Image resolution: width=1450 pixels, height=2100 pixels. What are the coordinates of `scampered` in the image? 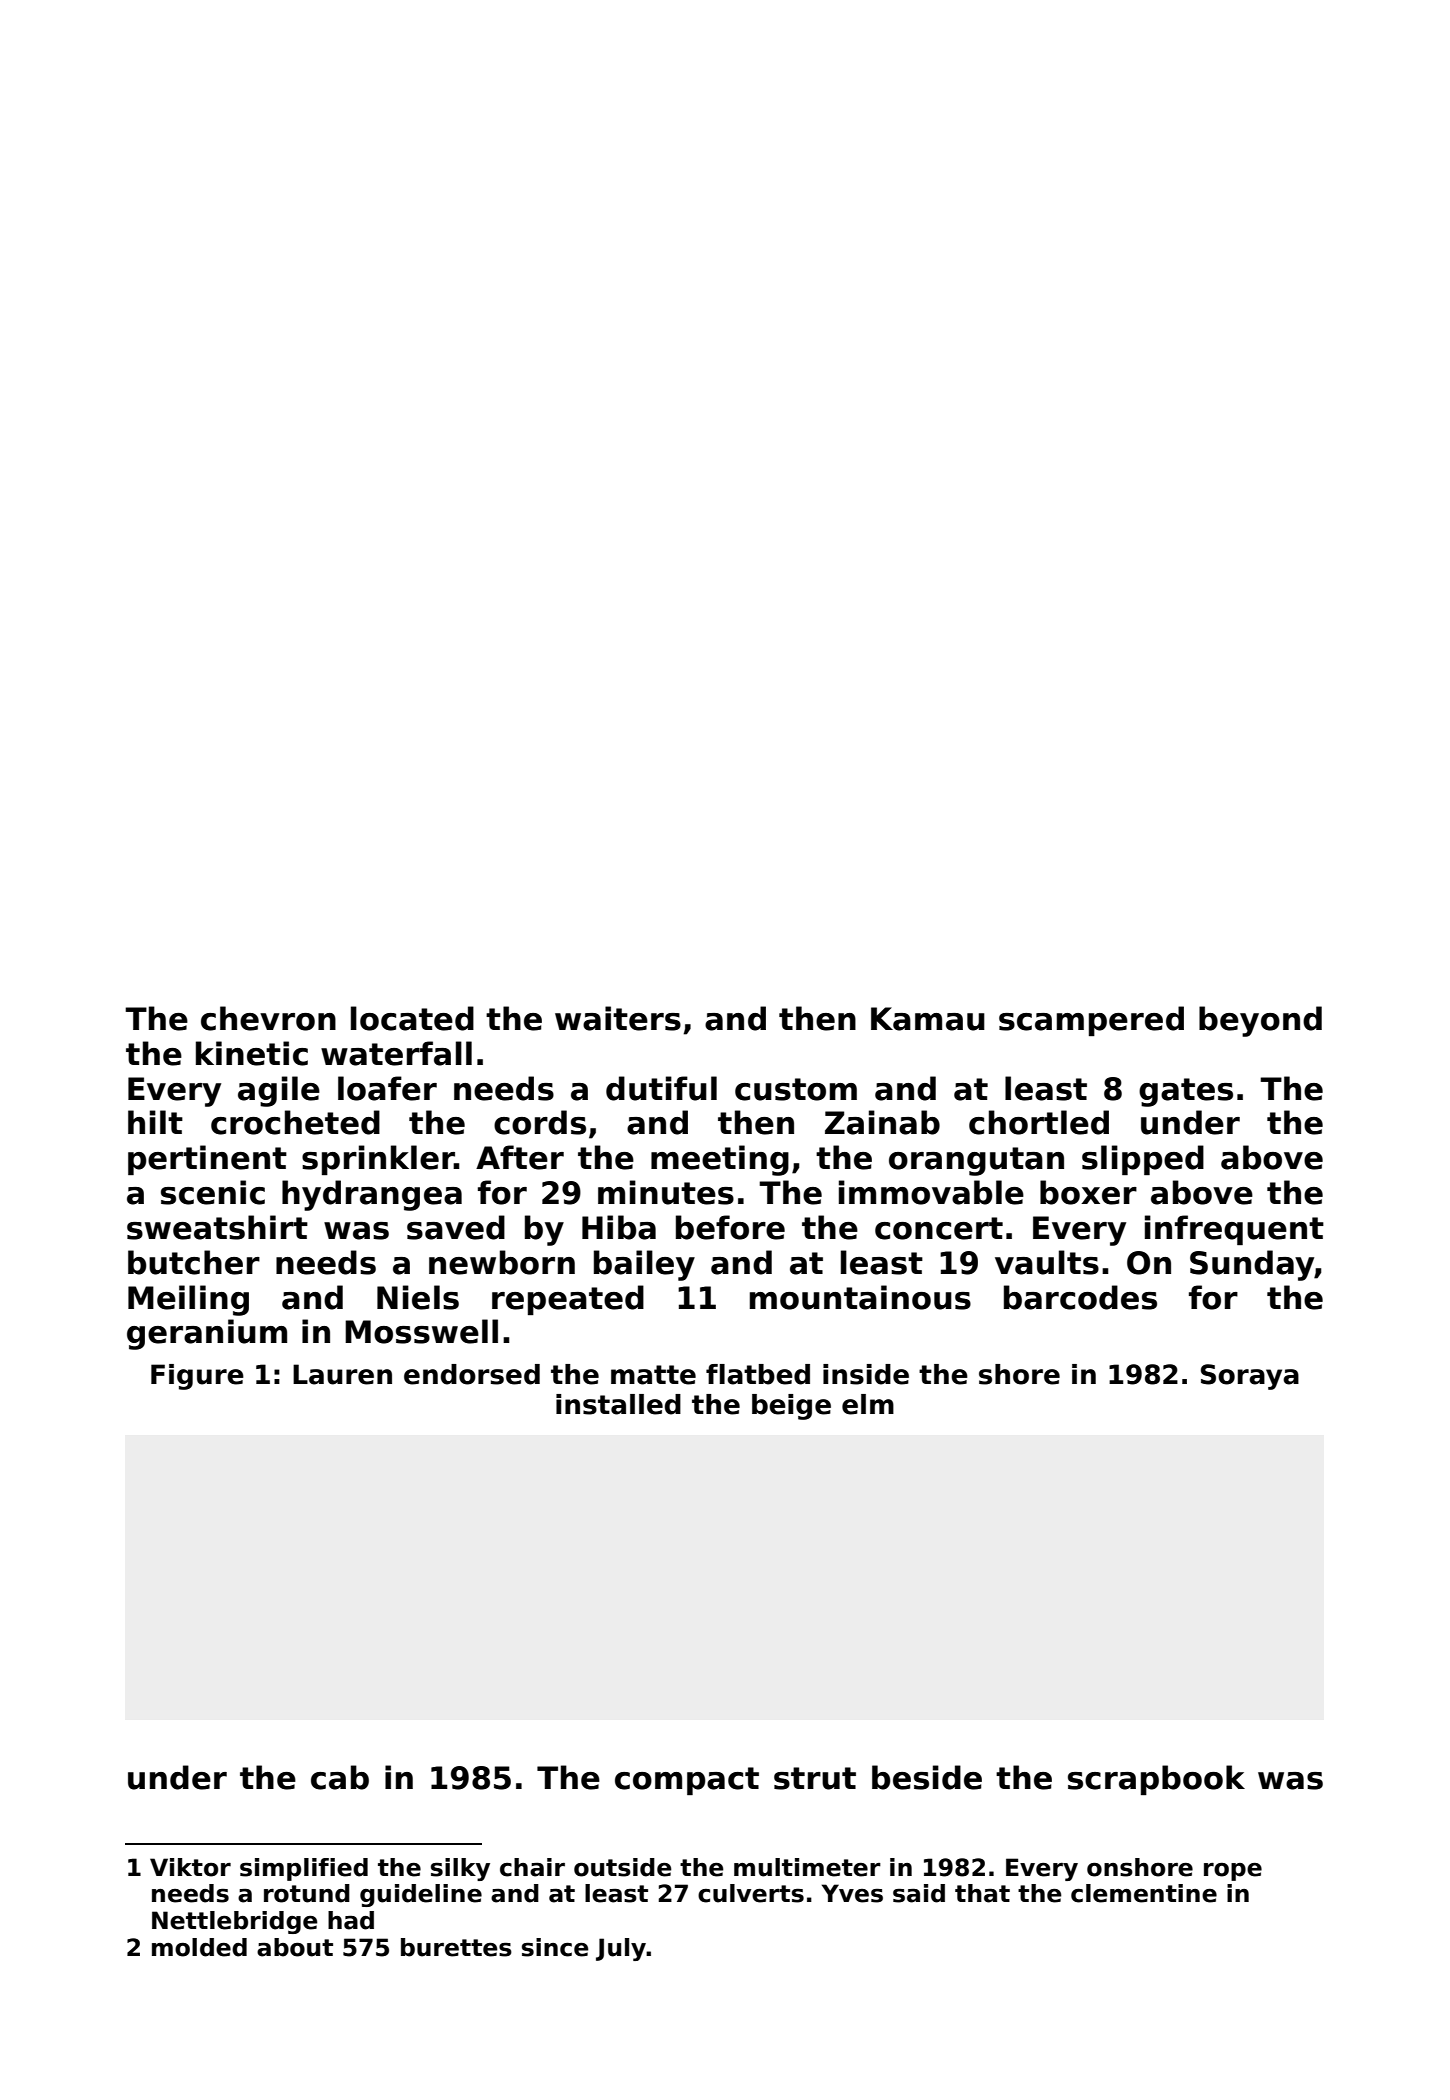 It's located at (1091, 1021).
